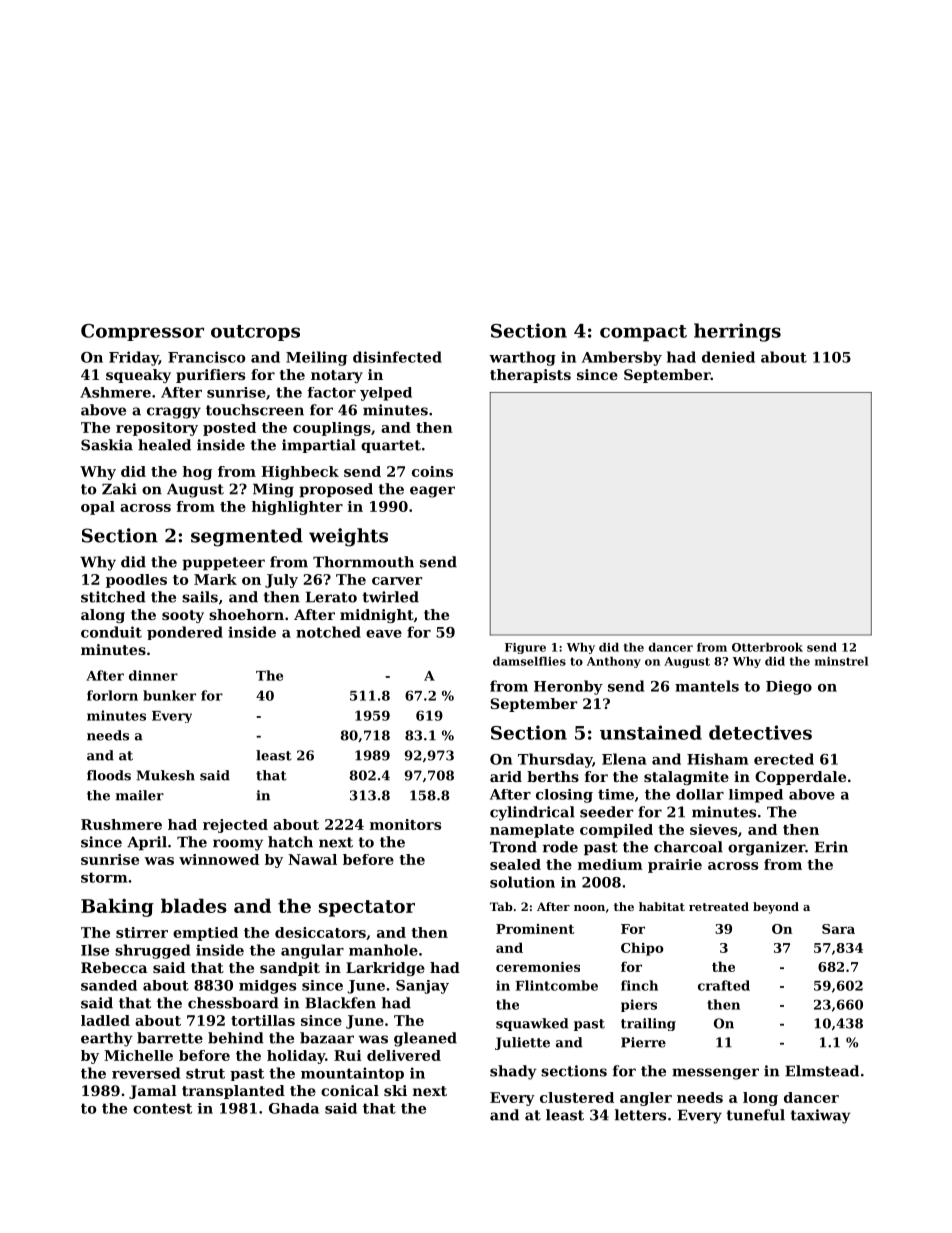  Describe the element at coordinates (822, 1071) in the screenshot. I see `Elmstead` at that location.
